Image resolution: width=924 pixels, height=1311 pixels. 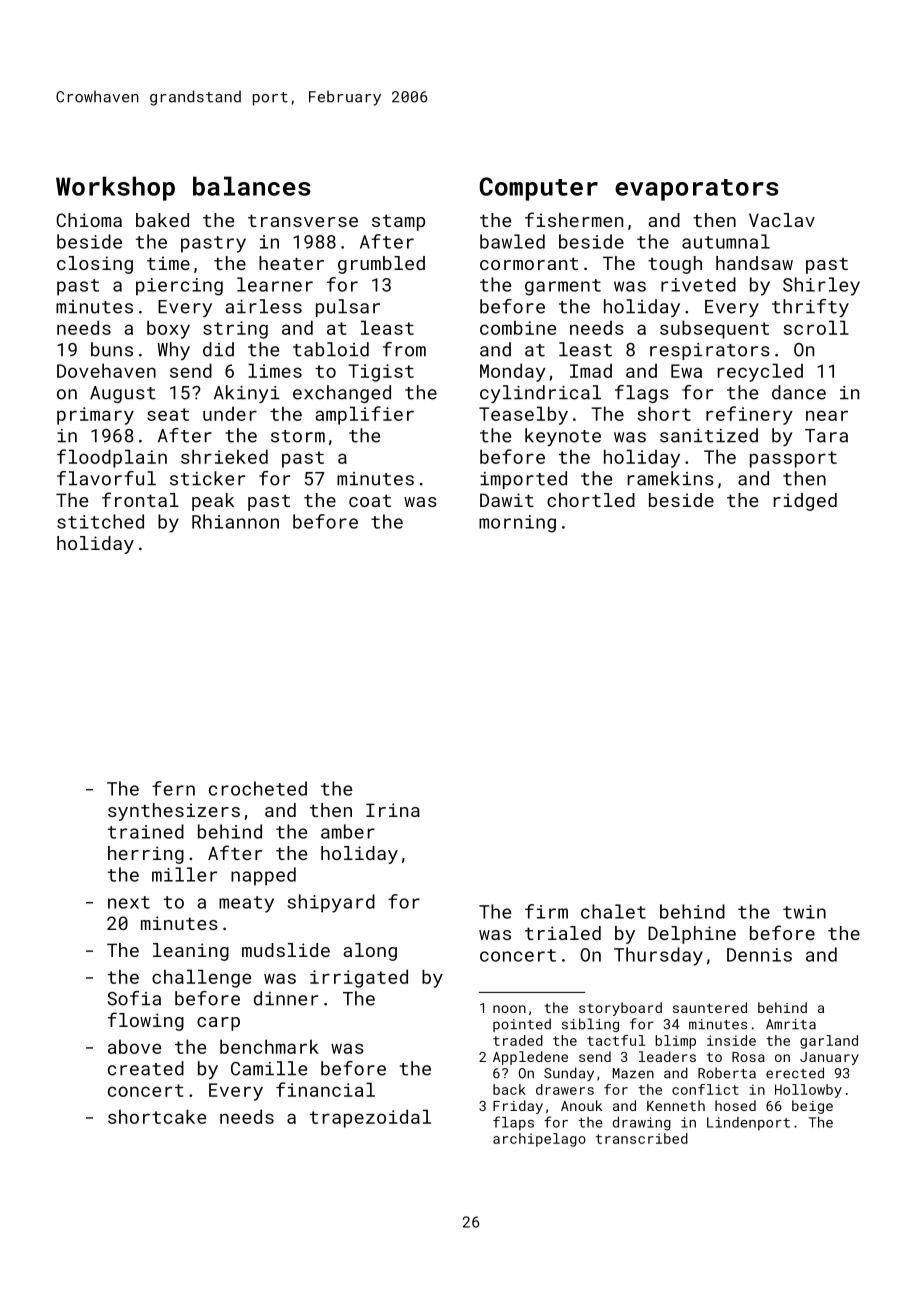 What do you see at coordinates (642, 1138) in the page?
I see `transcribed` at bounding box center [642, 1138].
